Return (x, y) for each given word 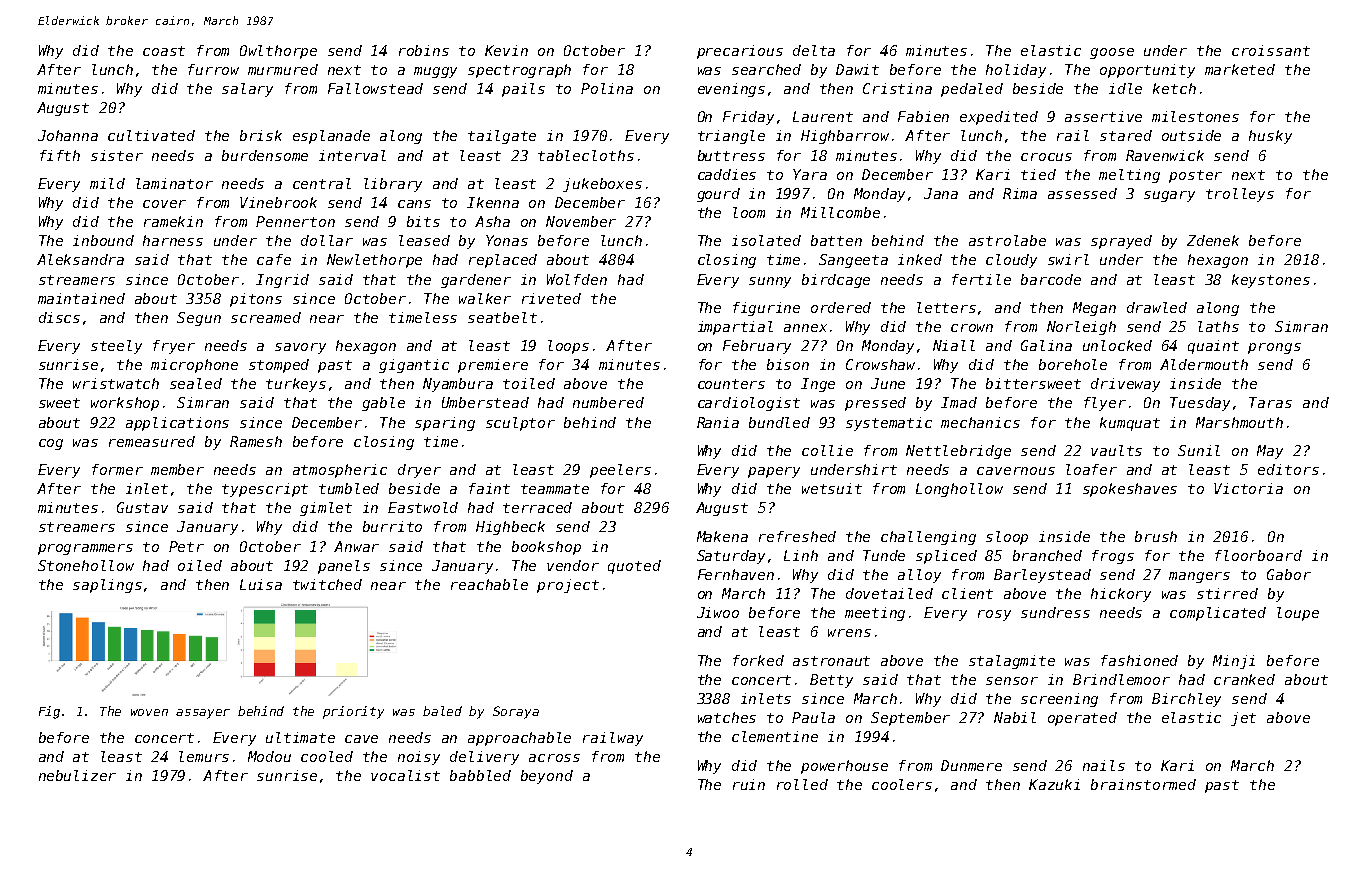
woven (149, 712)
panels (344, 567)
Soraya (516, 712)
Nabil (1015, 717)
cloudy (1011, 261)
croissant (1271, 50)
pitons (256, 300)
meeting (875, 614)
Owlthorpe (278, 52)
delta (814, 50)
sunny (770, 282)
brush (1156, 536)
